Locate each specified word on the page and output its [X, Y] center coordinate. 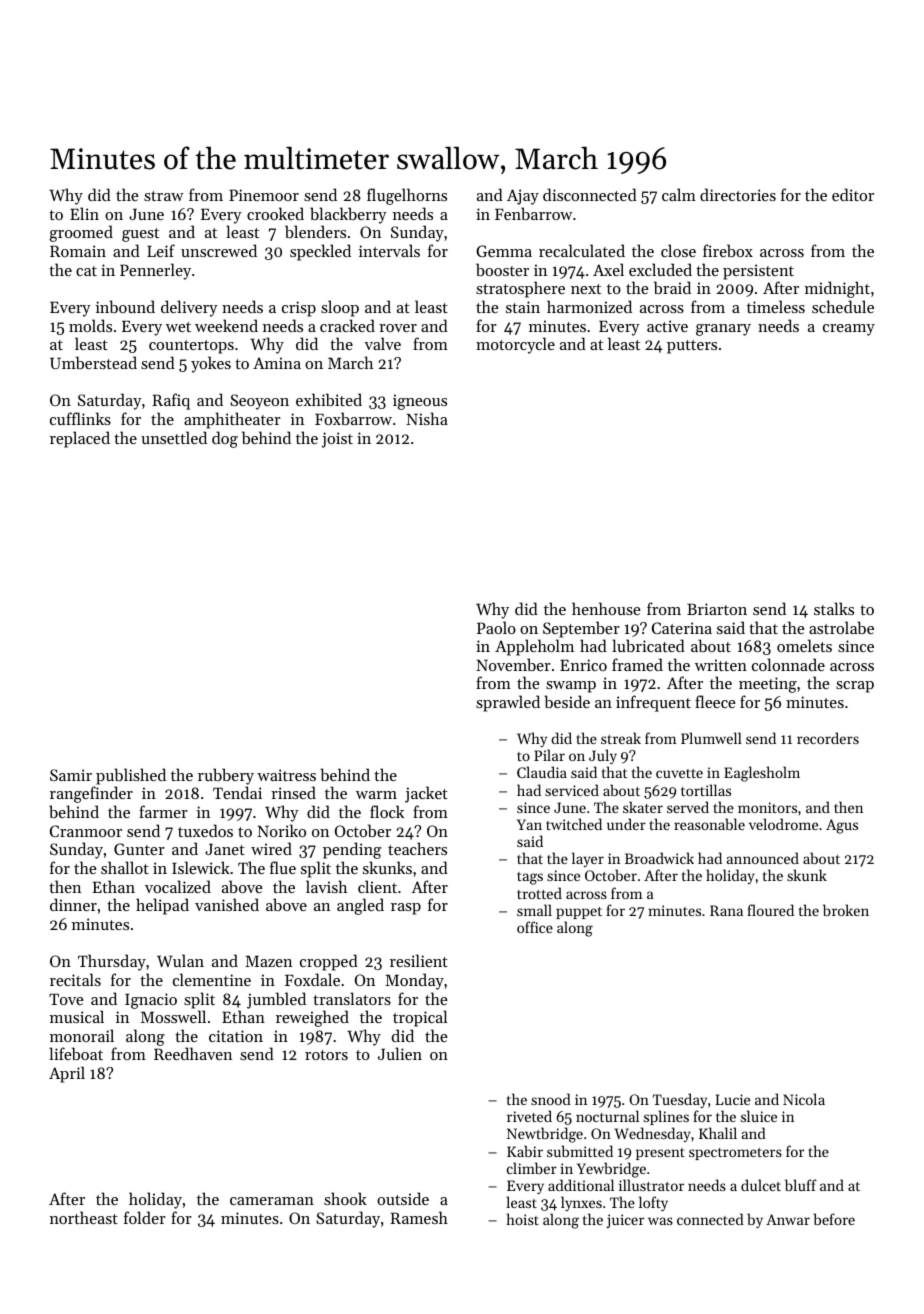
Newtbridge [545, 1135]
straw [164, 196]
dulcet [761, 1185]
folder [144, 1217]
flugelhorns [407, 196]
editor [853, 194]
